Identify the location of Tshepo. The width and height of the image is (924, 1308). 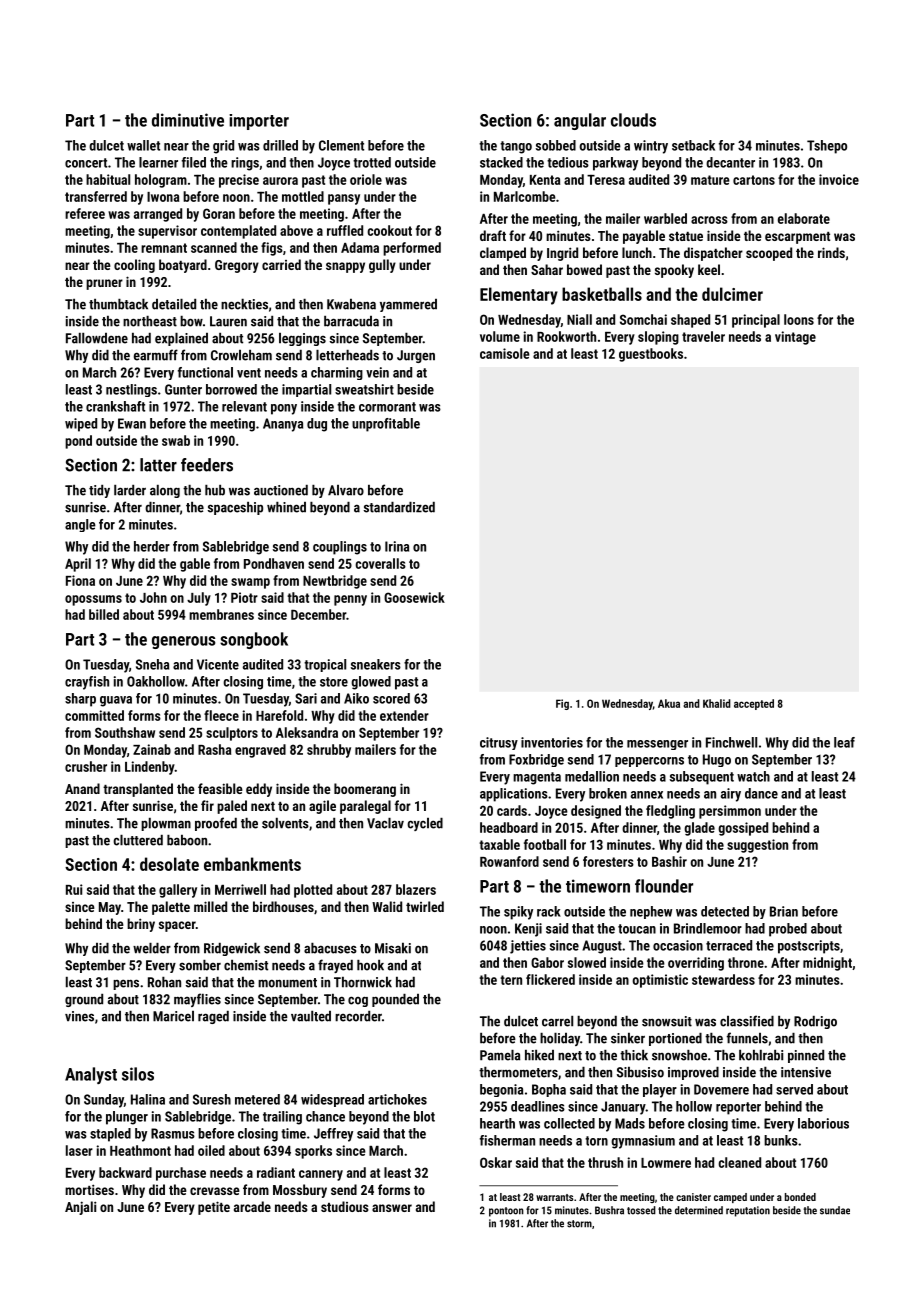
(827, 147).
